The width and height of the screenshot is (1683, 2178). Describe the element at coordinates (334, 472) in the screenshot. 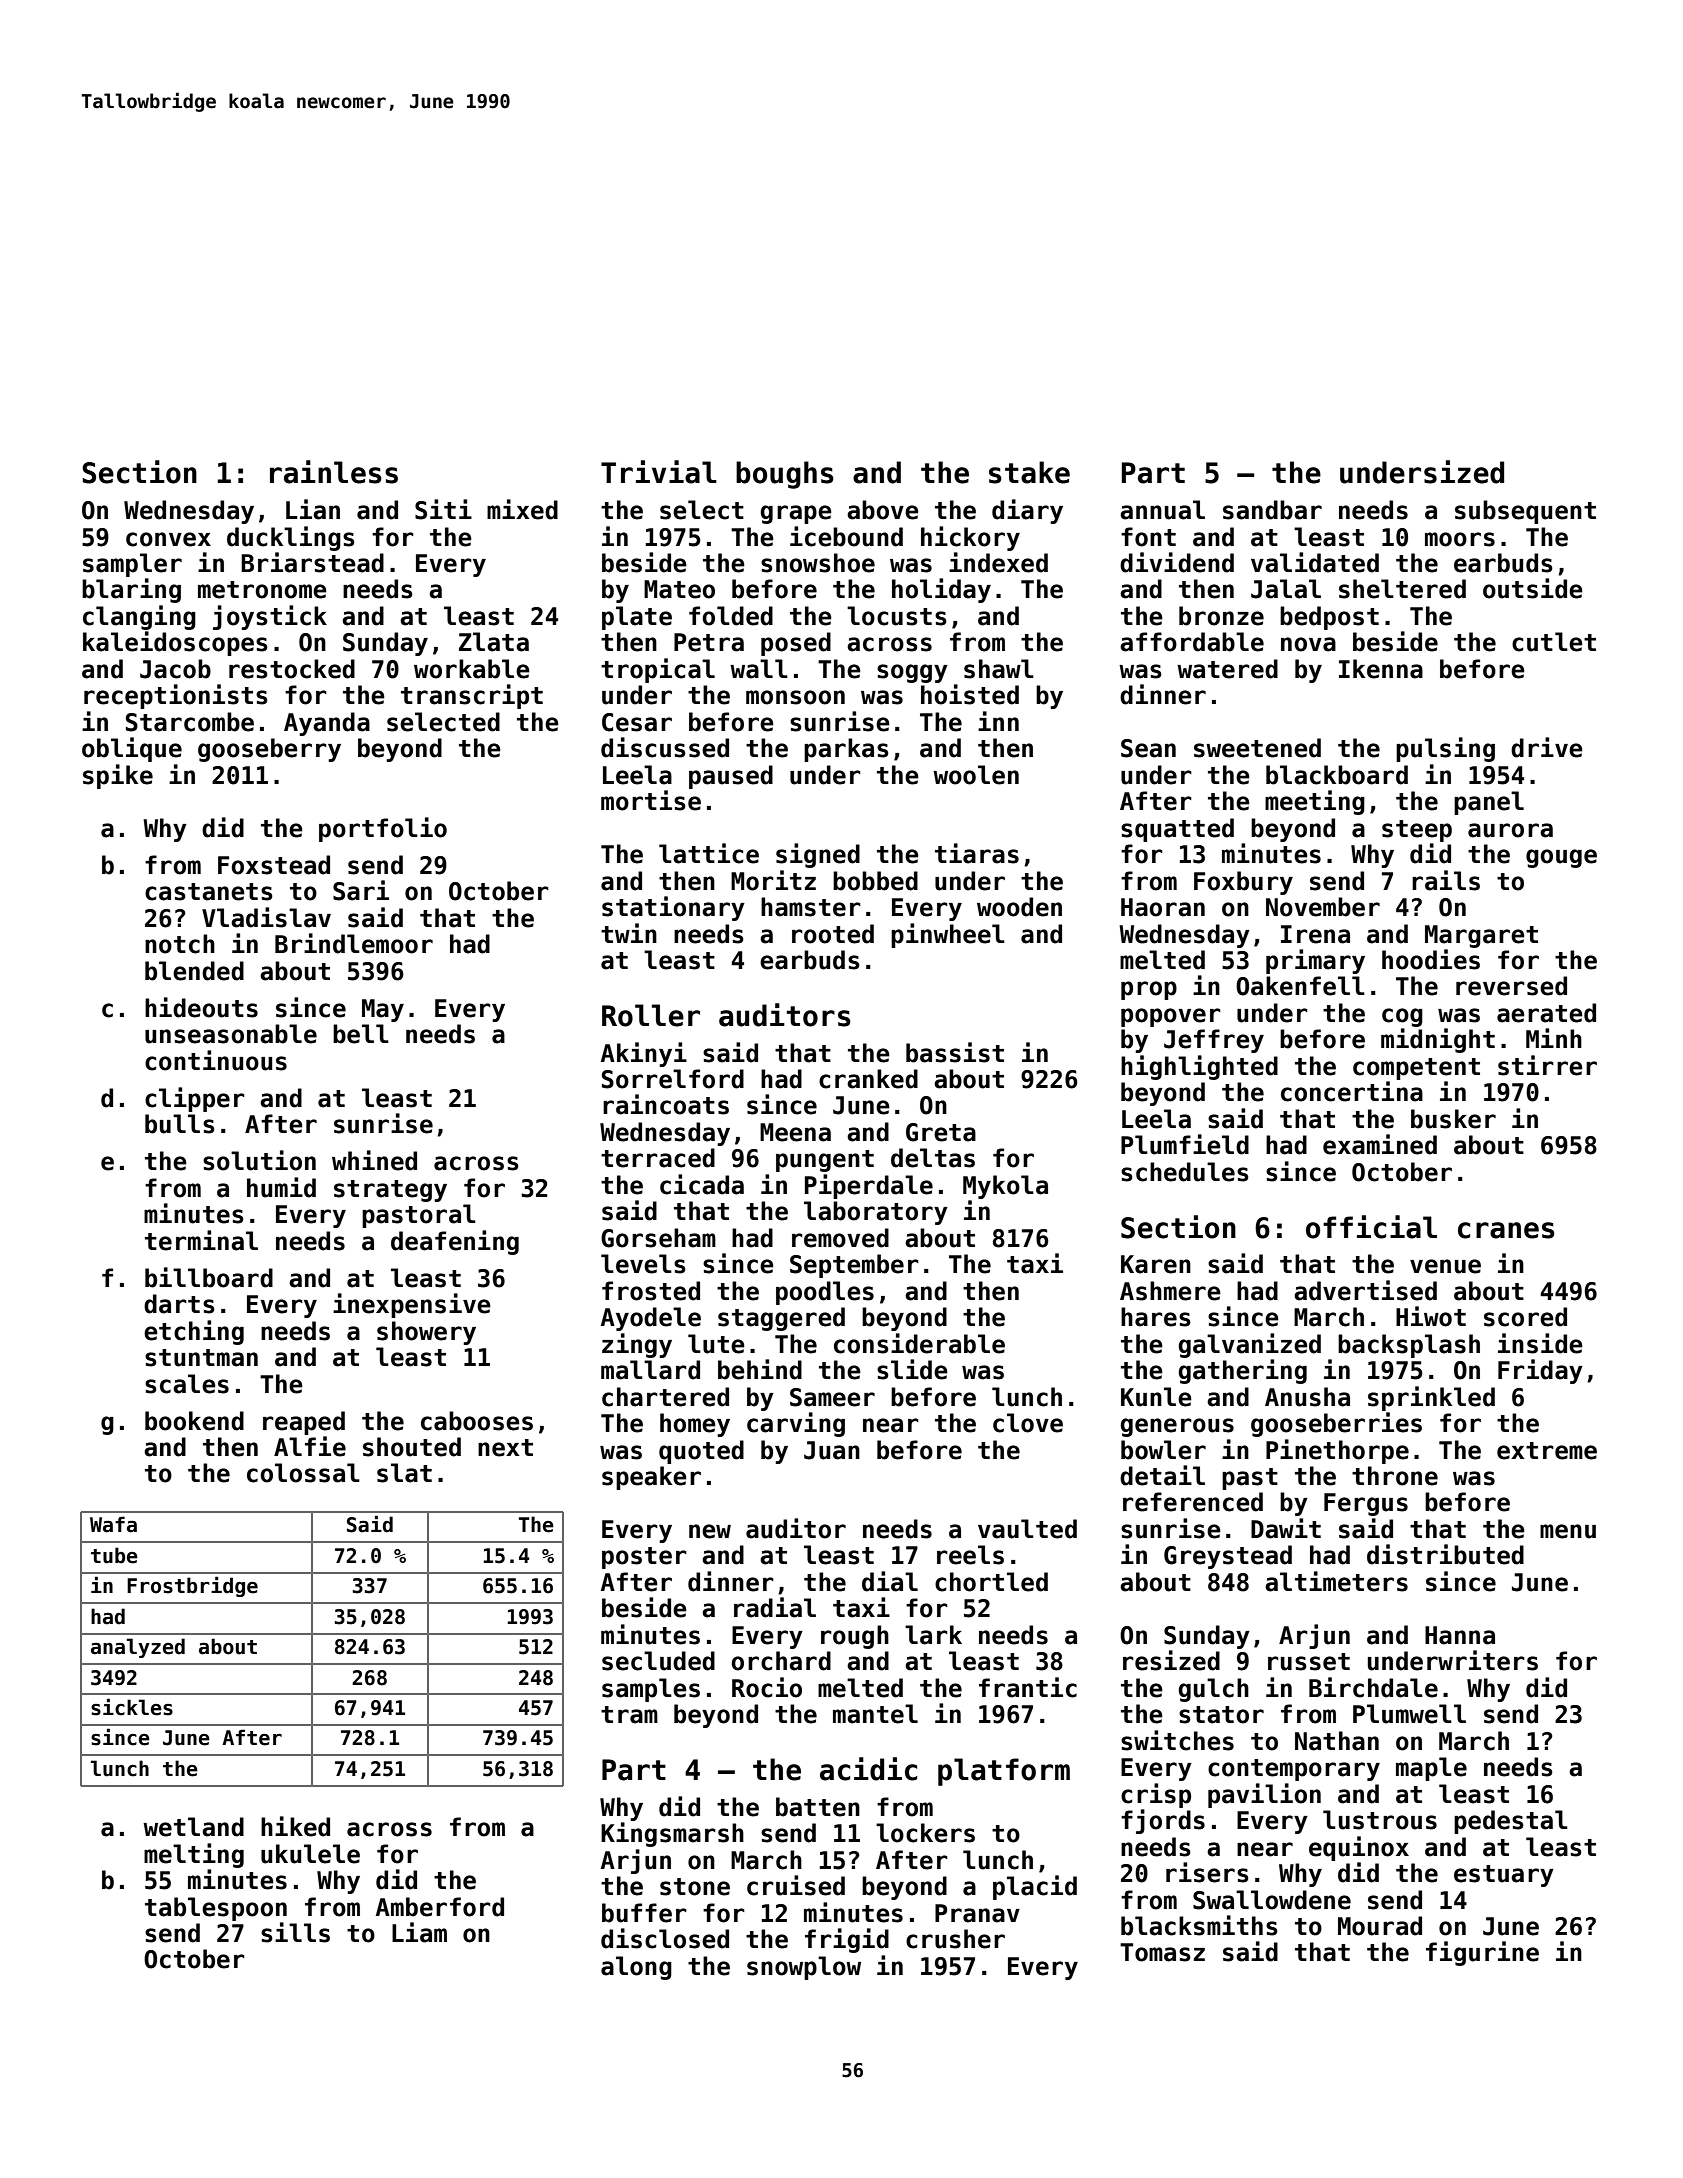

I see `rainless` at that location.
